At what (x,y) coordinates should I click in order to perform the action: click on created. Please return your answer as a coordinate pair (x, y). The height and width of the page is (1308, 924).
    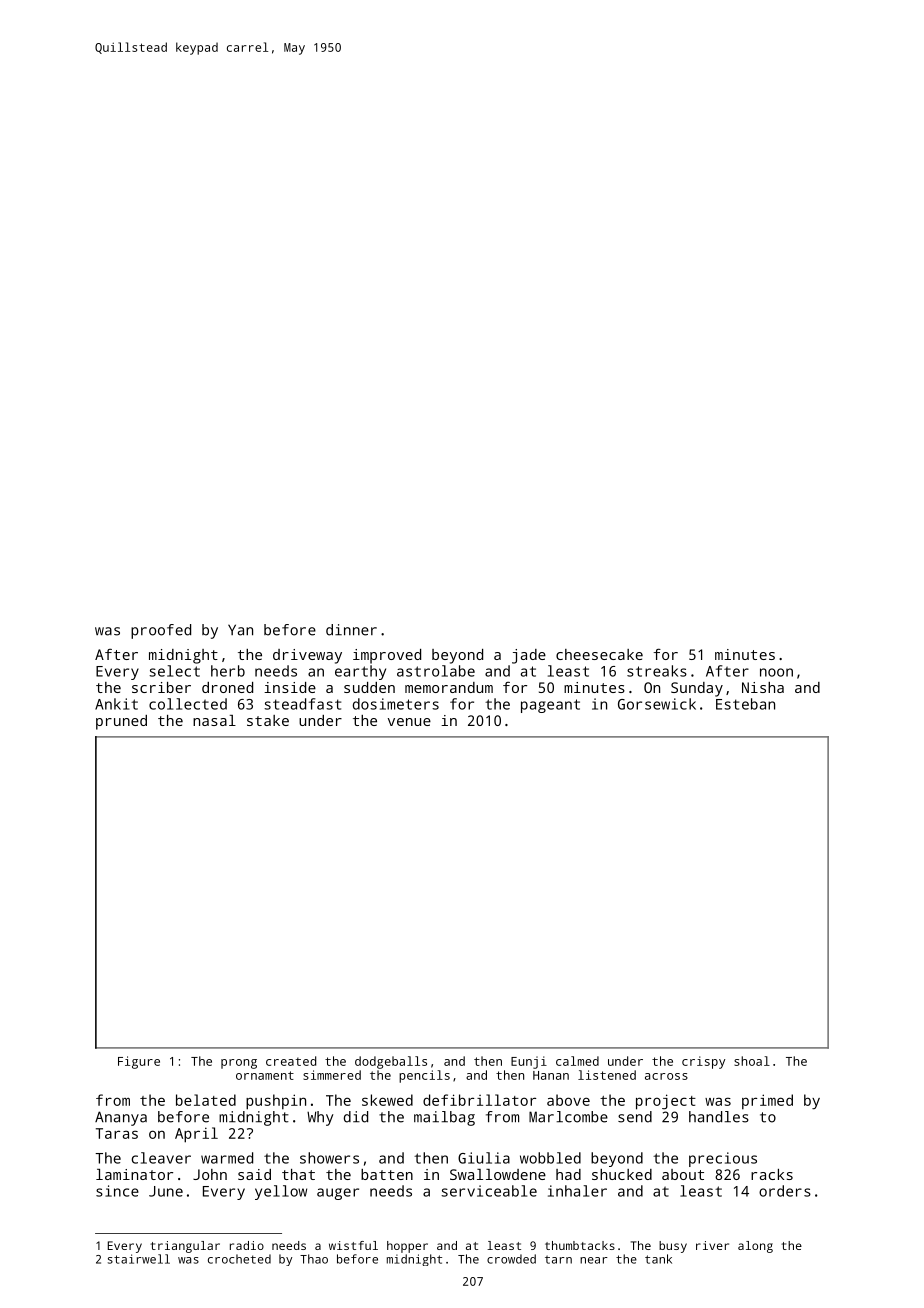
    Looking at the image, I should click on (291, 1061).
